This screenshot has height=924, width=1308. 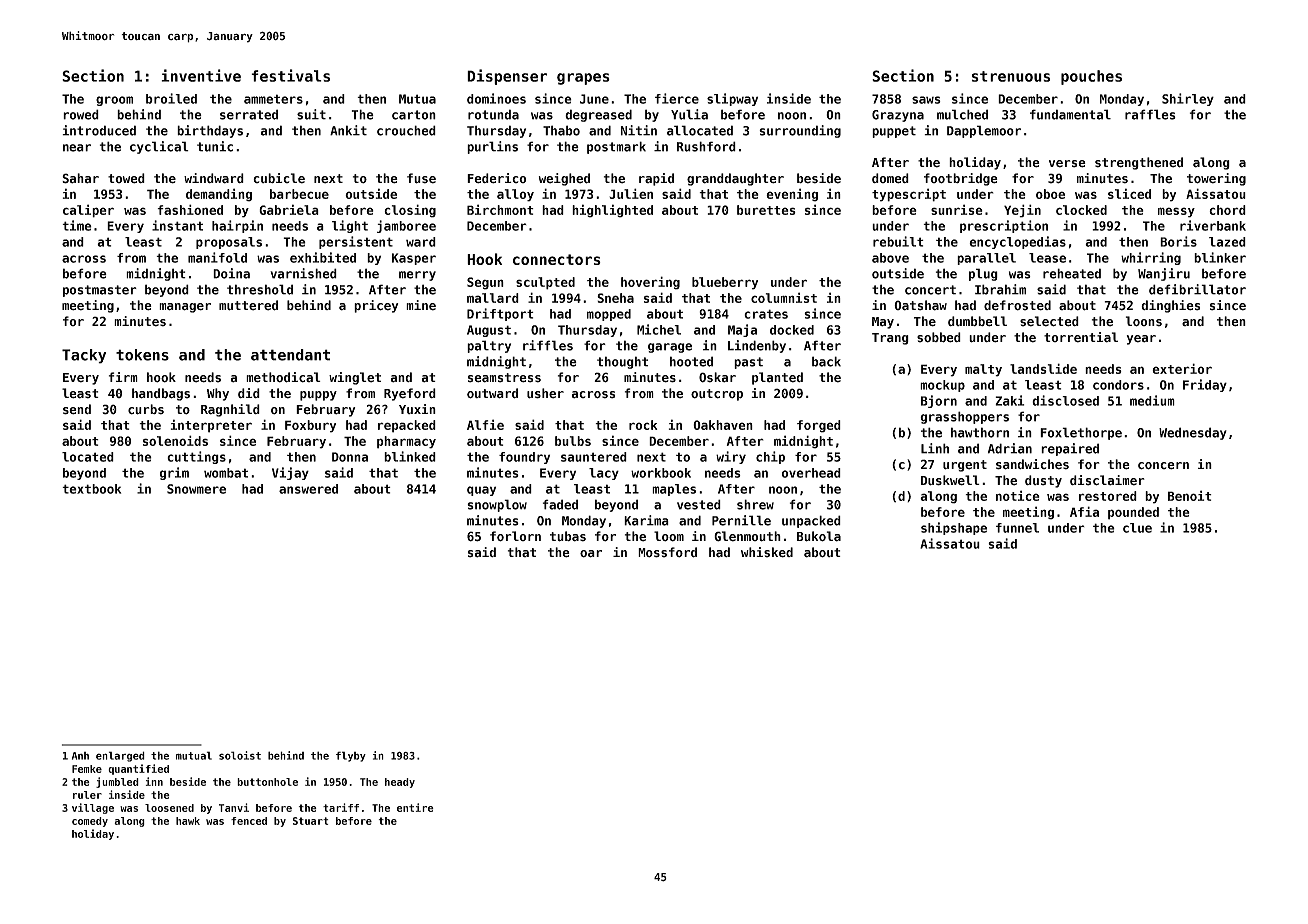 I want to click on entire, so click(x=415, y=807).
